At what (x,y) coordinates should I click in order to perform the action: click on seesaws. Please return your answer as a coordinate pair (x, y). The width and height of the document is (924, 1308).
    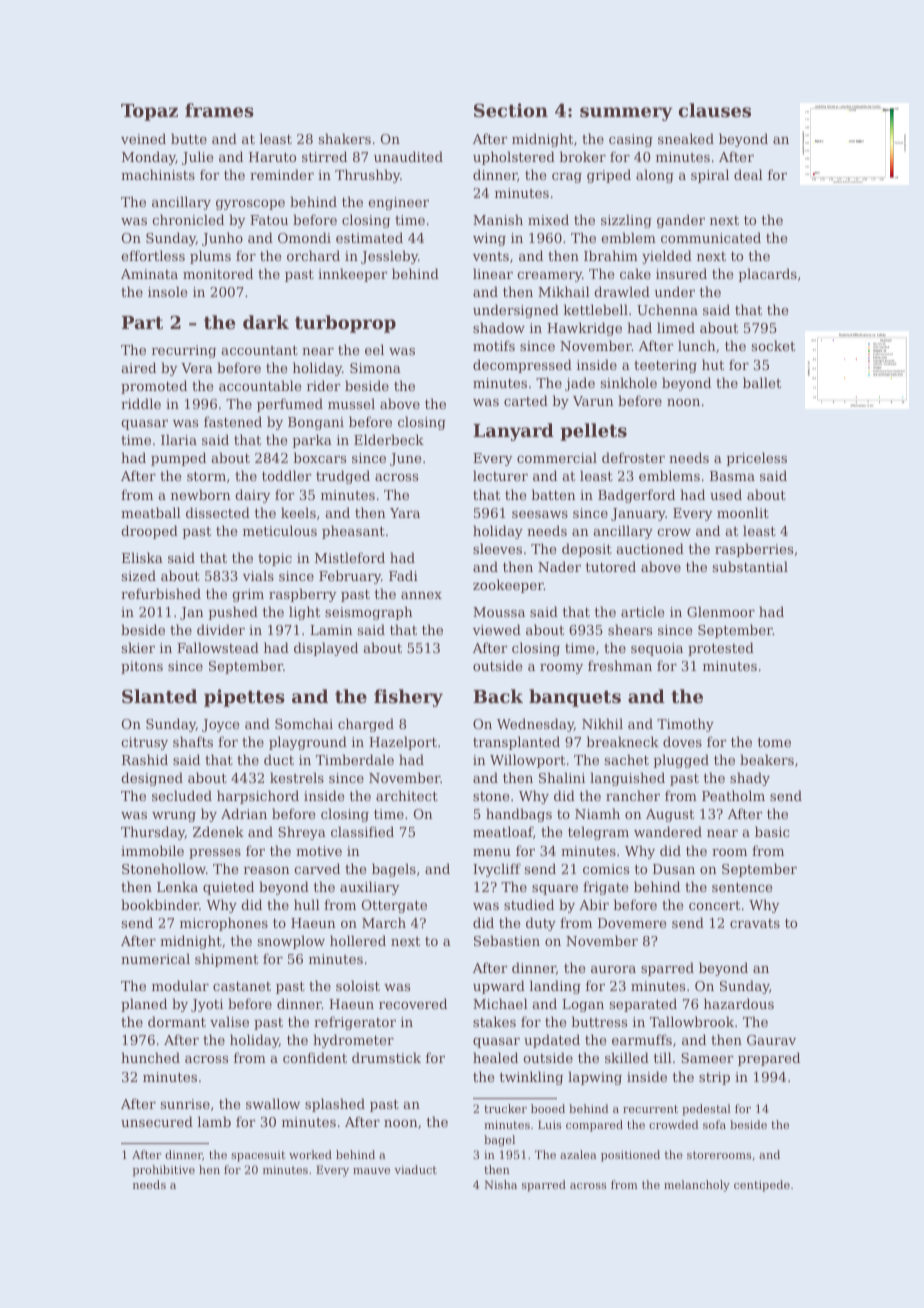
    Looking at the image, I should click on (540, 514).
